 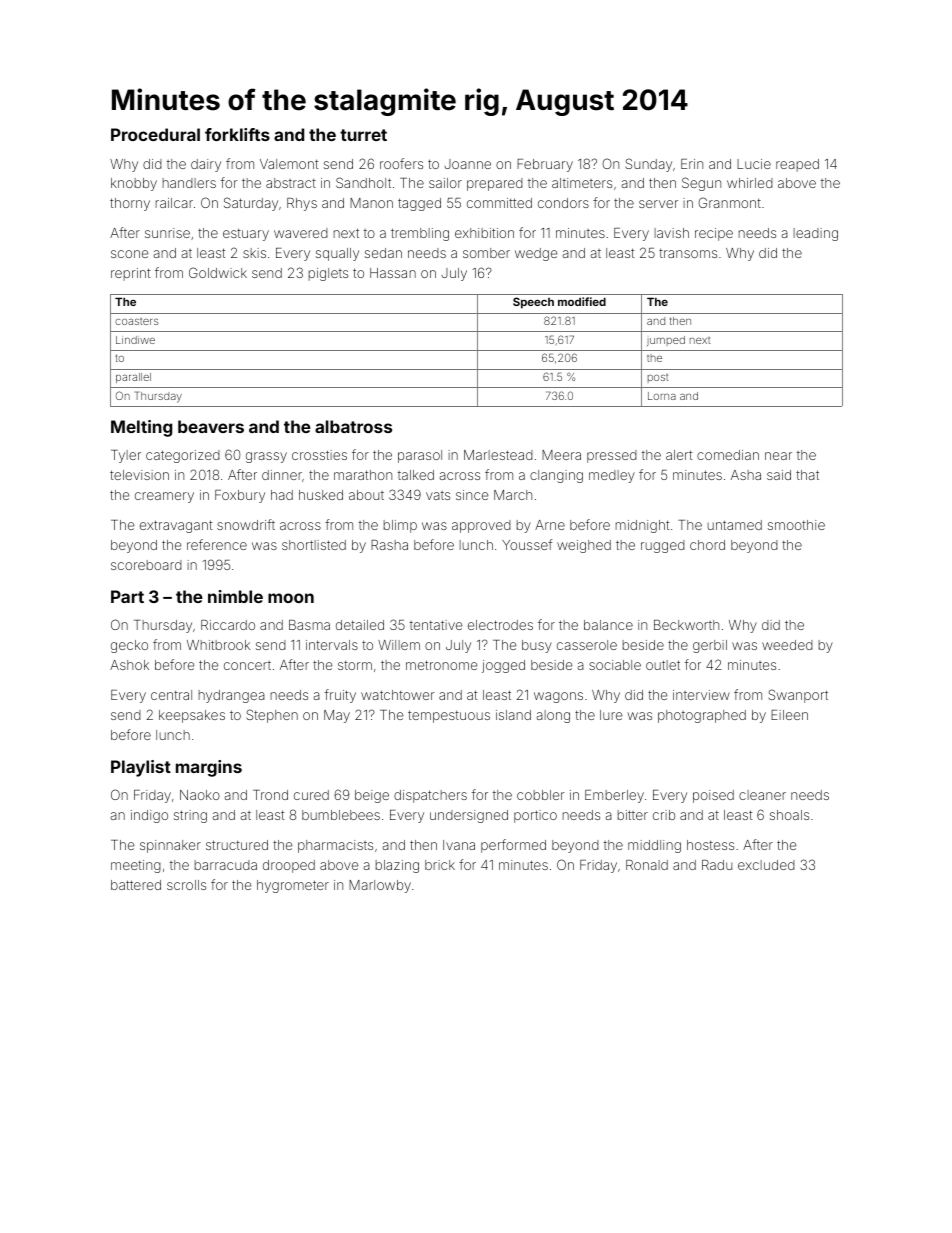 What do you see at coordinates (237, 134) in the screenshot?
I see `forklifts` at bounding box center [237, 134].
